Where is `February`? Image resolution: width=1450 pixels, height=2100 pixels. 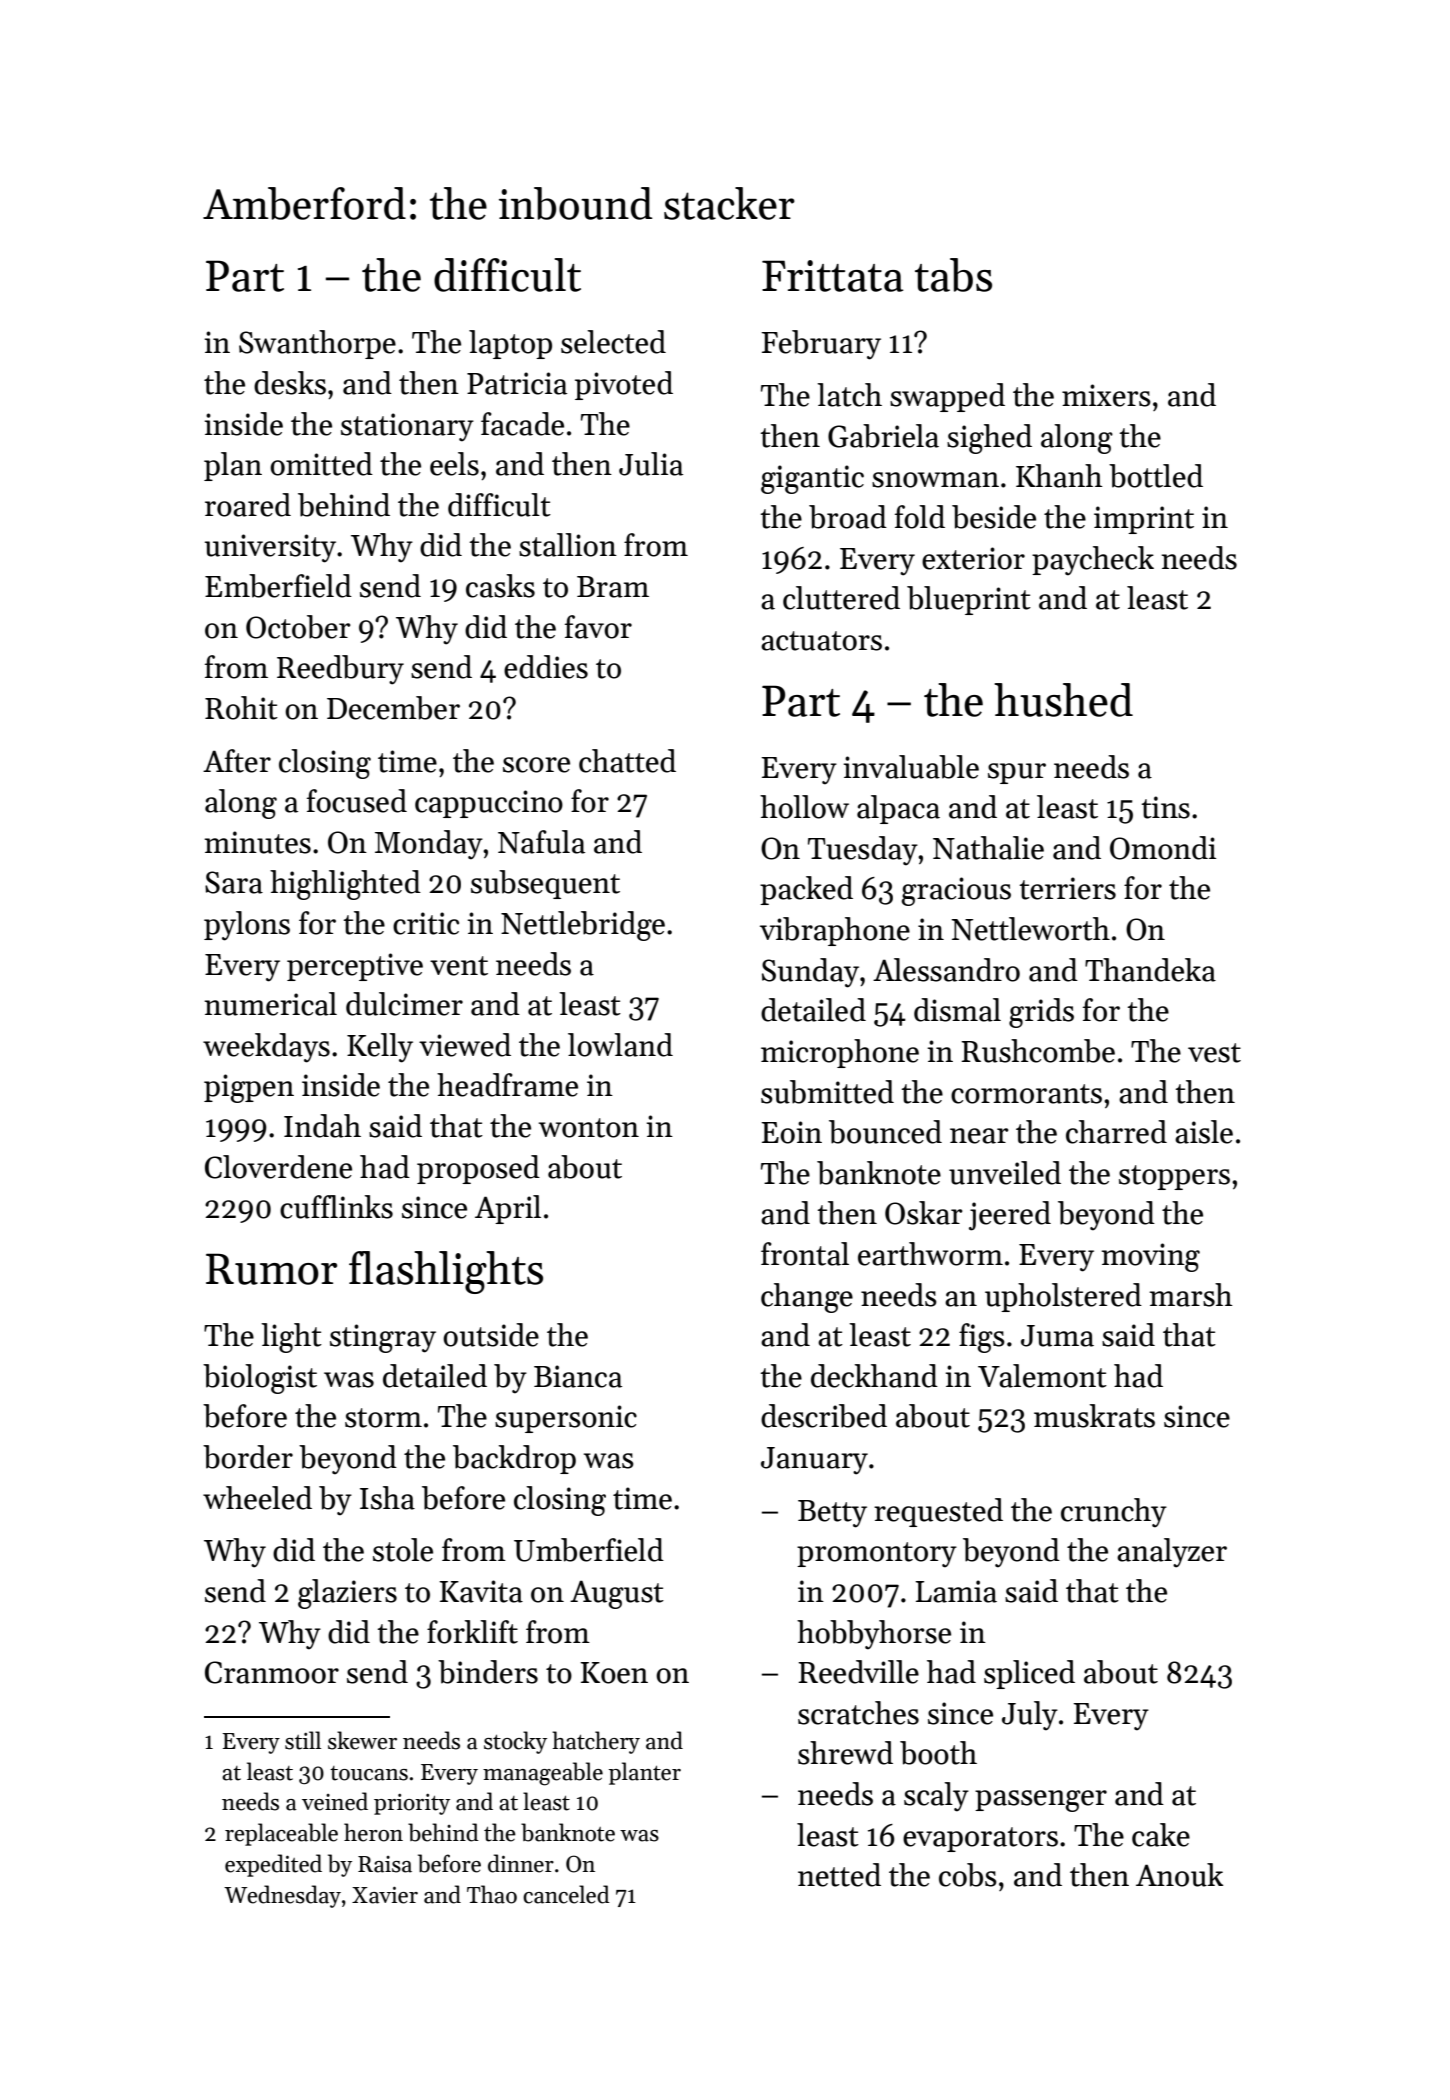
February is located at coordinates (821, 345).
